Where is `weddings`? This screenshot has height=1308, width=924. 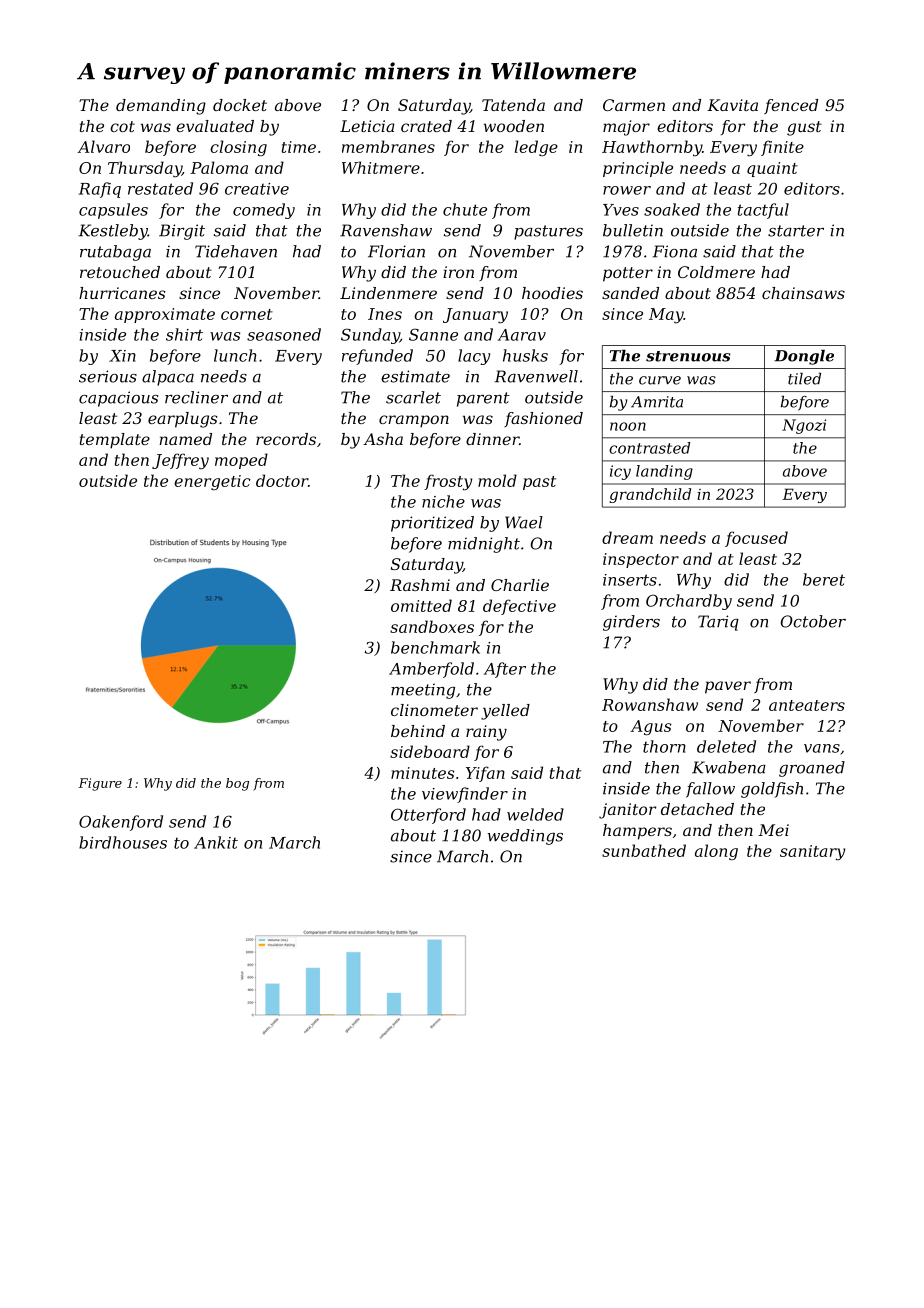 weddings is located at coordinates (525, 837).
